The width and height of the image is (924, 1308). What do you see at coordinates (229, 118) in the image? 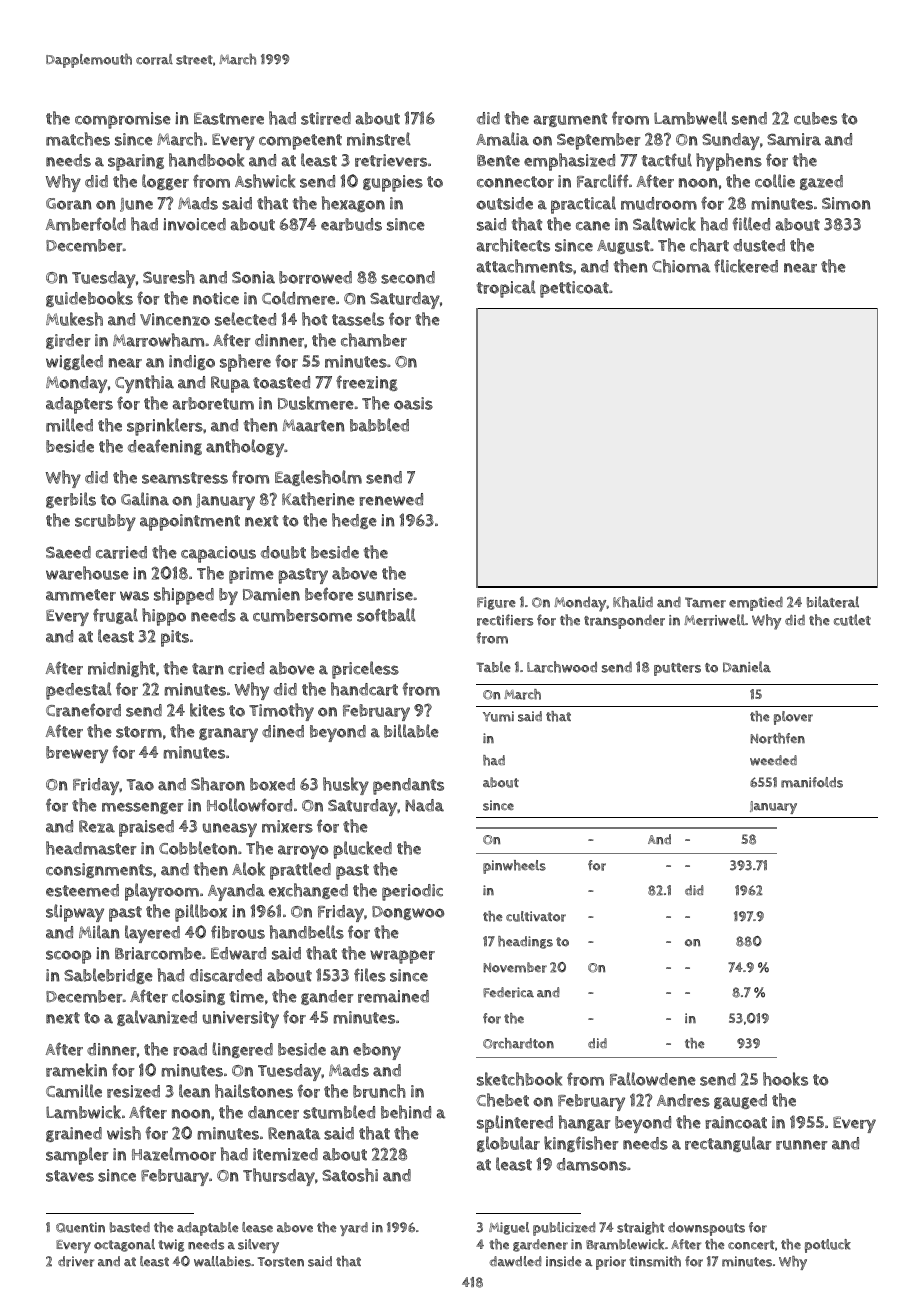
I see `Eastmere` at bounding box center [229, 118].
